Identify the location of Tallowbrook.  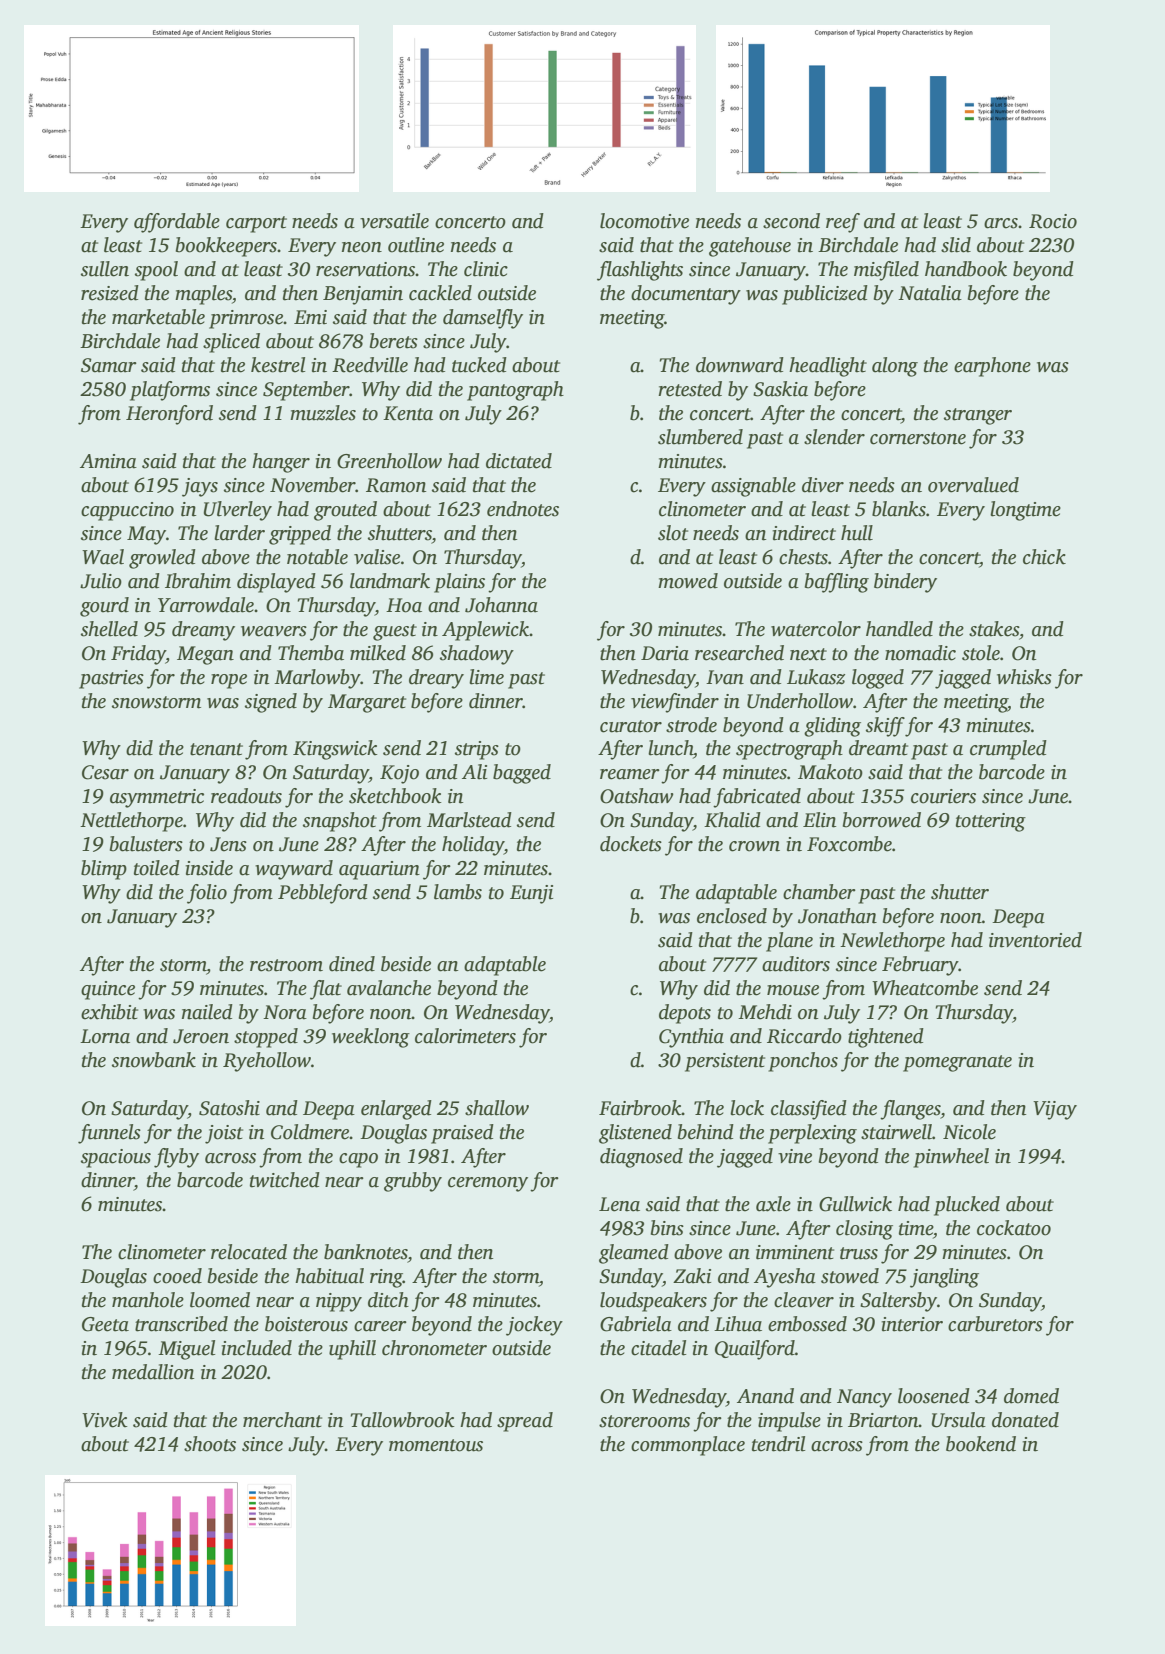
(403, 1420).
